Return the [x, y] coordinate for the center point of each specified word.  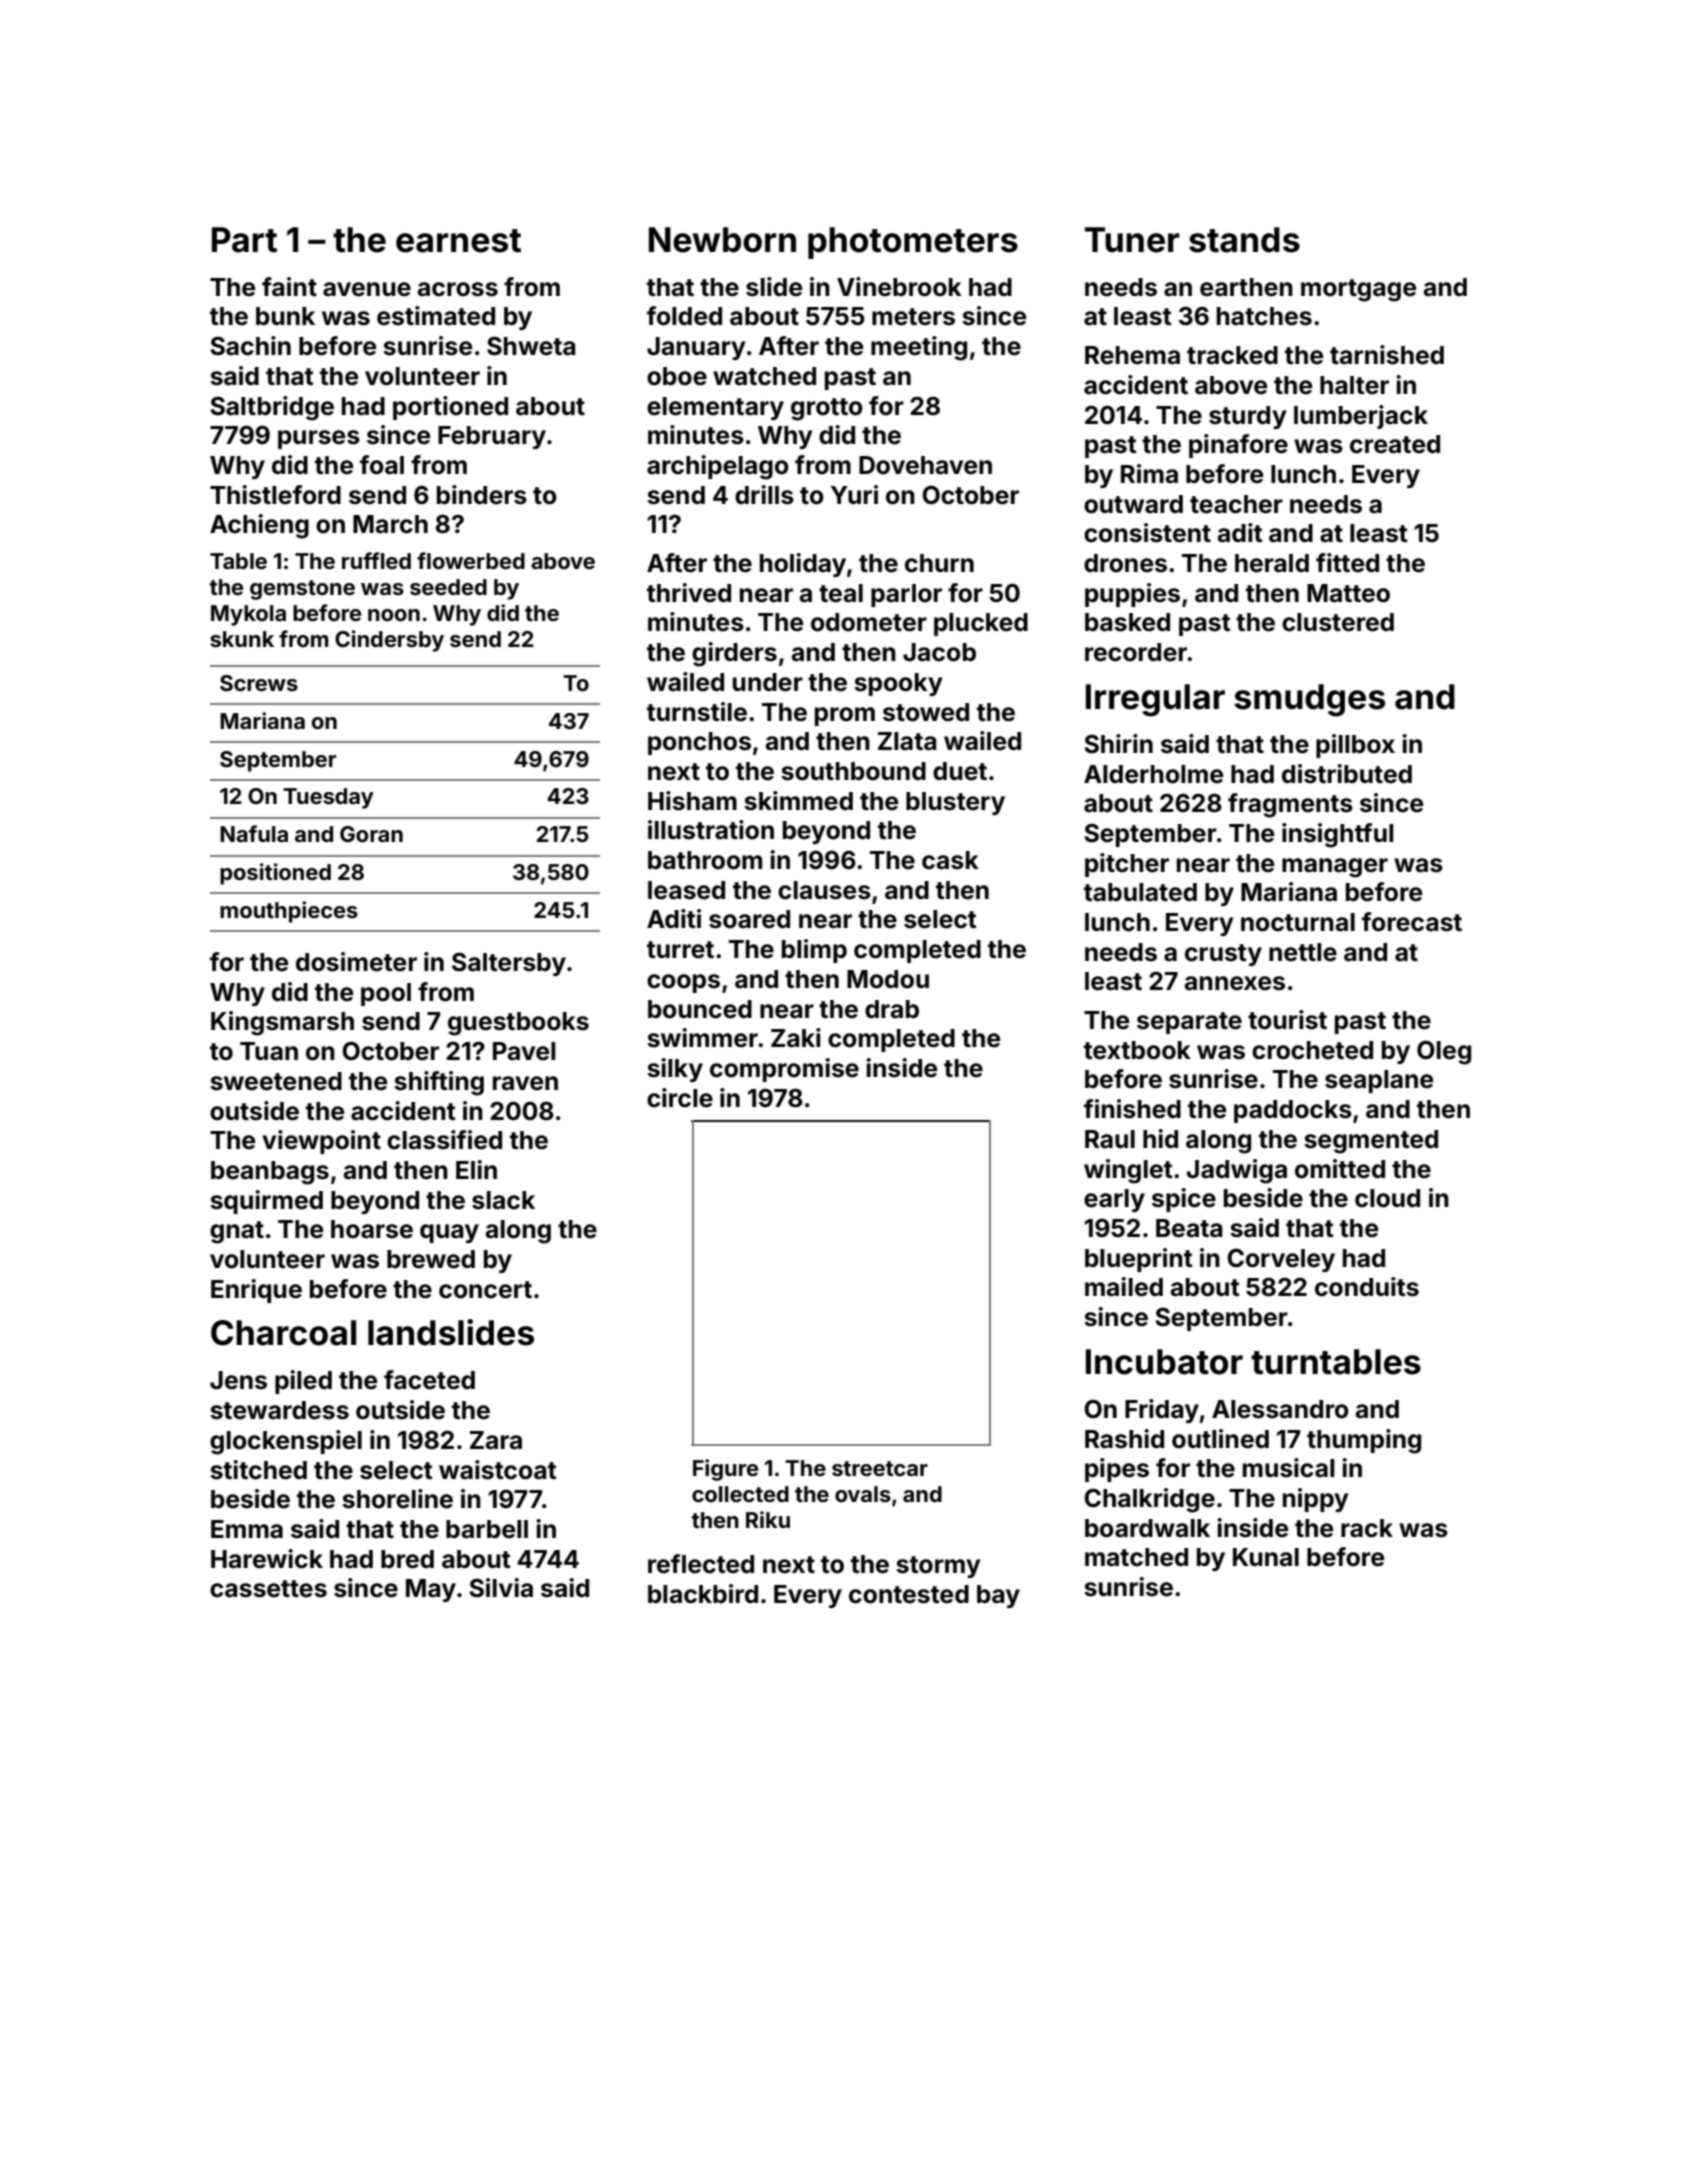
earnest [458, 241]
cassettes [268, 1589]
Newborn [722, 240]
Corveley [1281, 1260]
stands [1244, 240]
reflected [701, 1564]
